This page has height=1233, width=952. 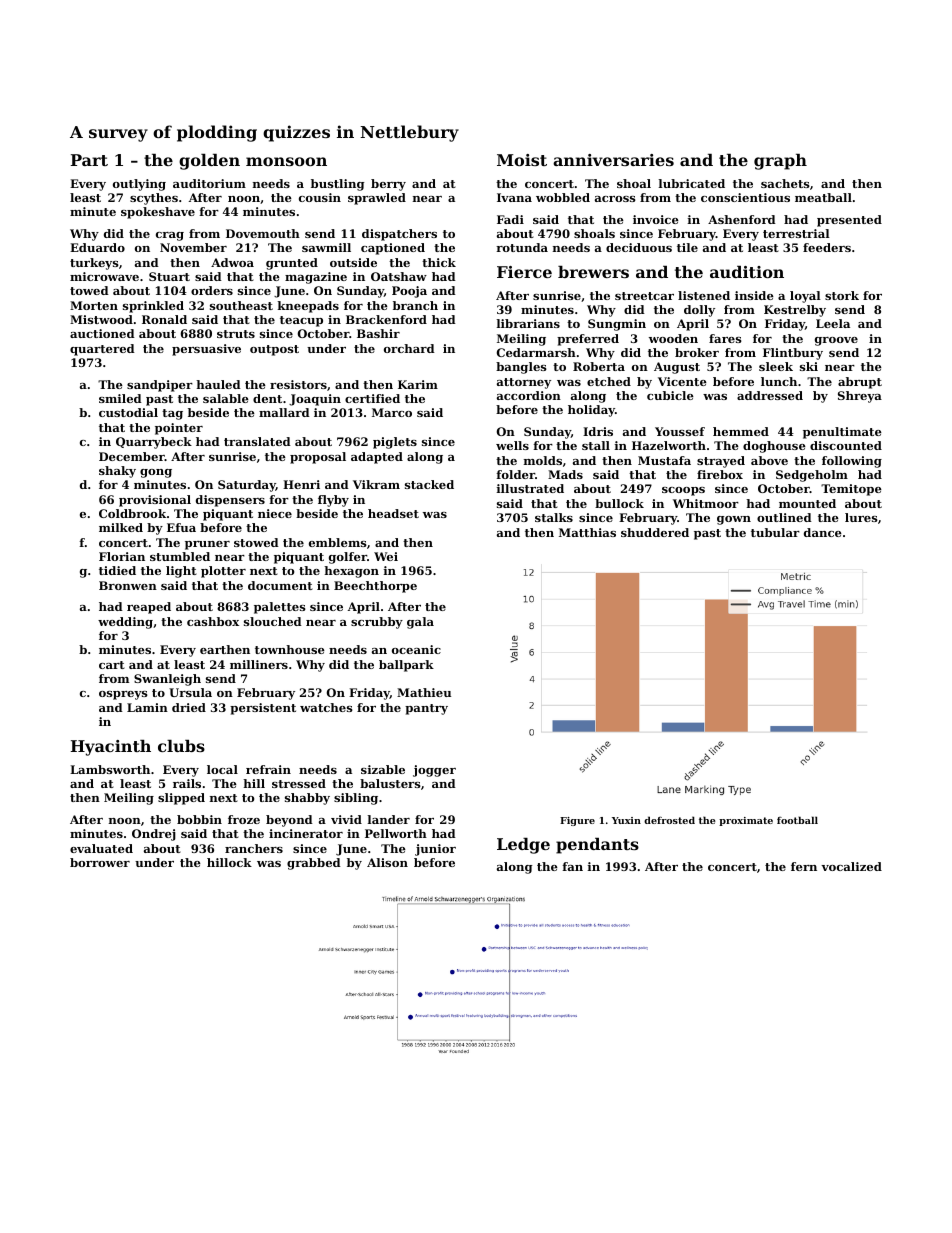 What do you see at coordinates (125, 623) in the page?
I see `wedding` at bounding box center [125, 623].
